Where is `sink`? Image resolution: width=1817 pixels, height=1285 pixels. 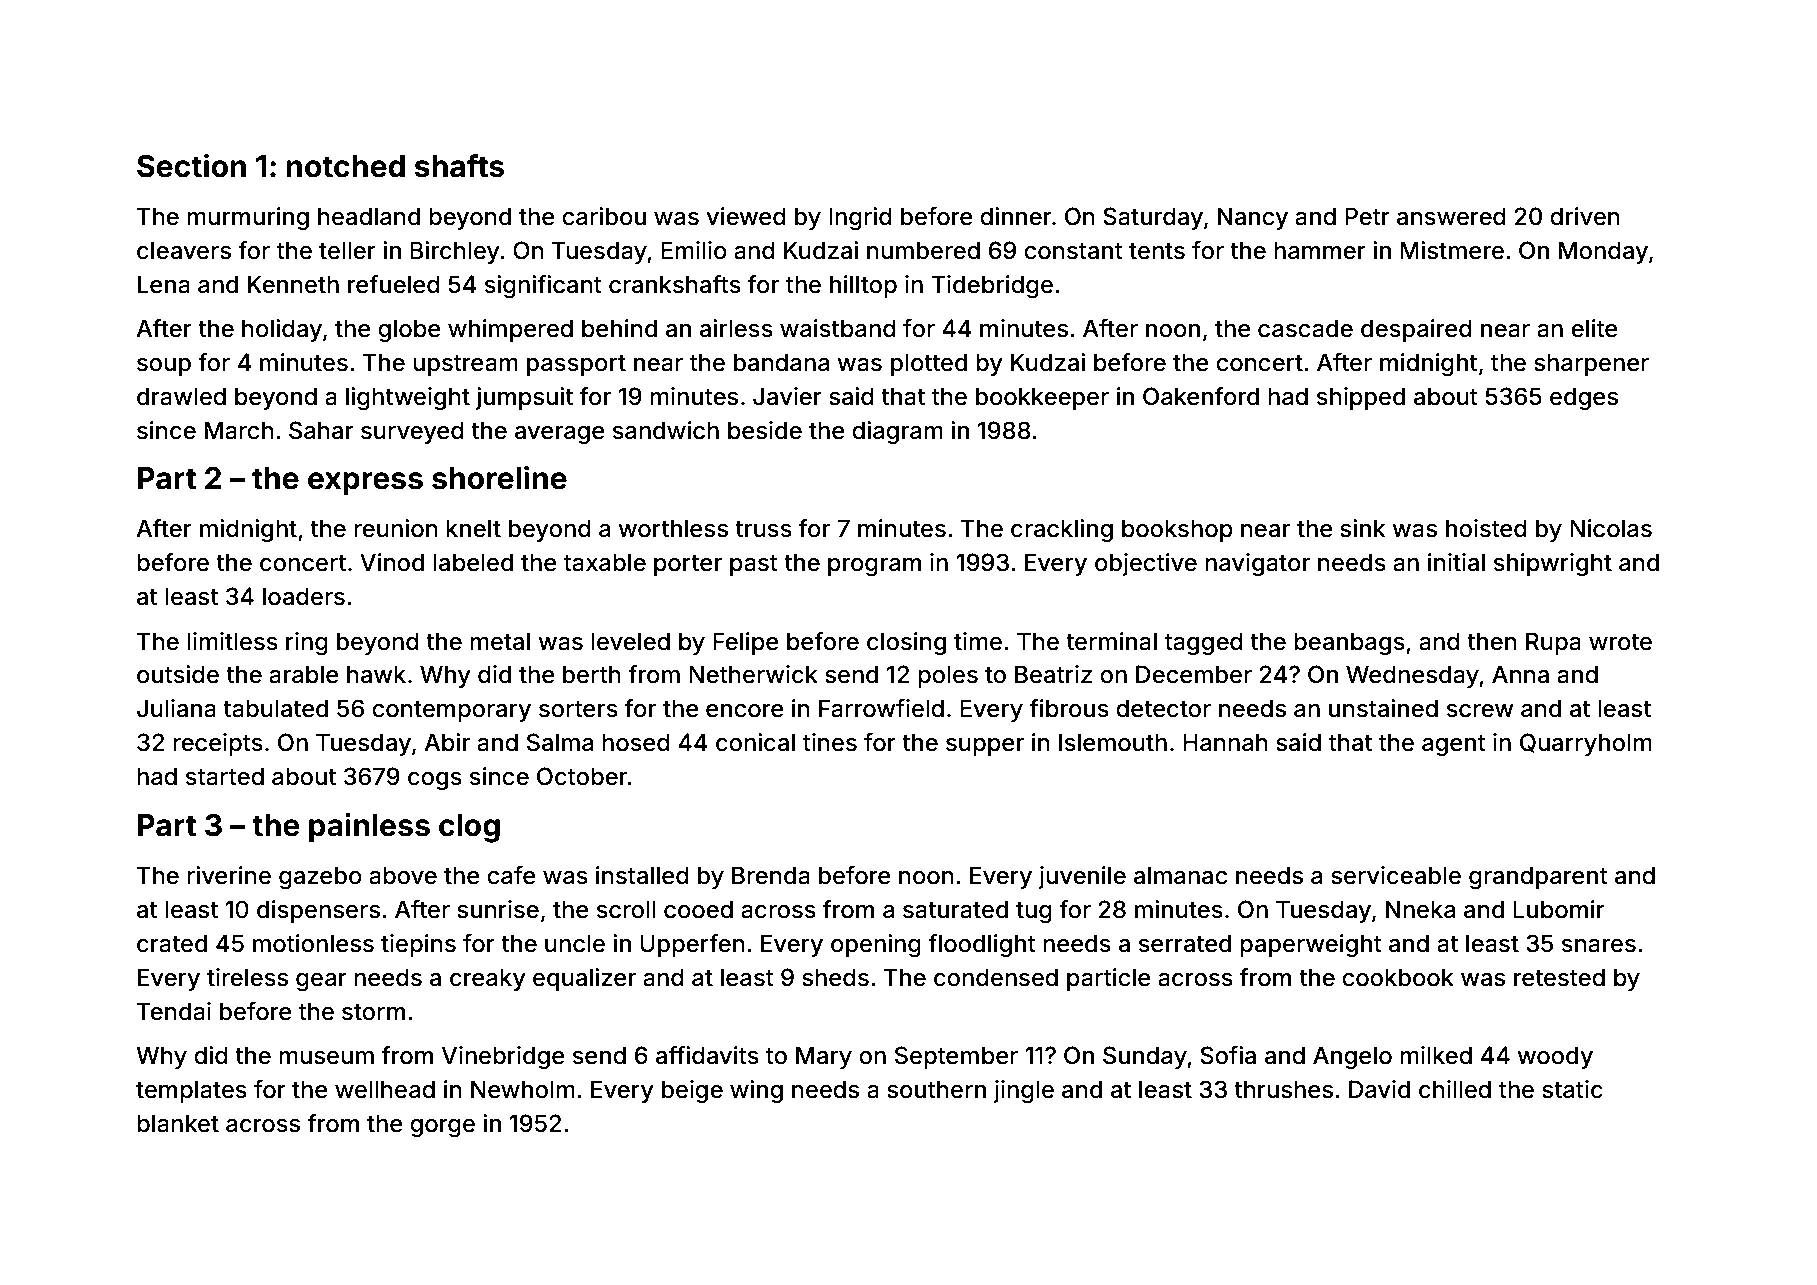
sink is located at coordinates (1362, 528).
